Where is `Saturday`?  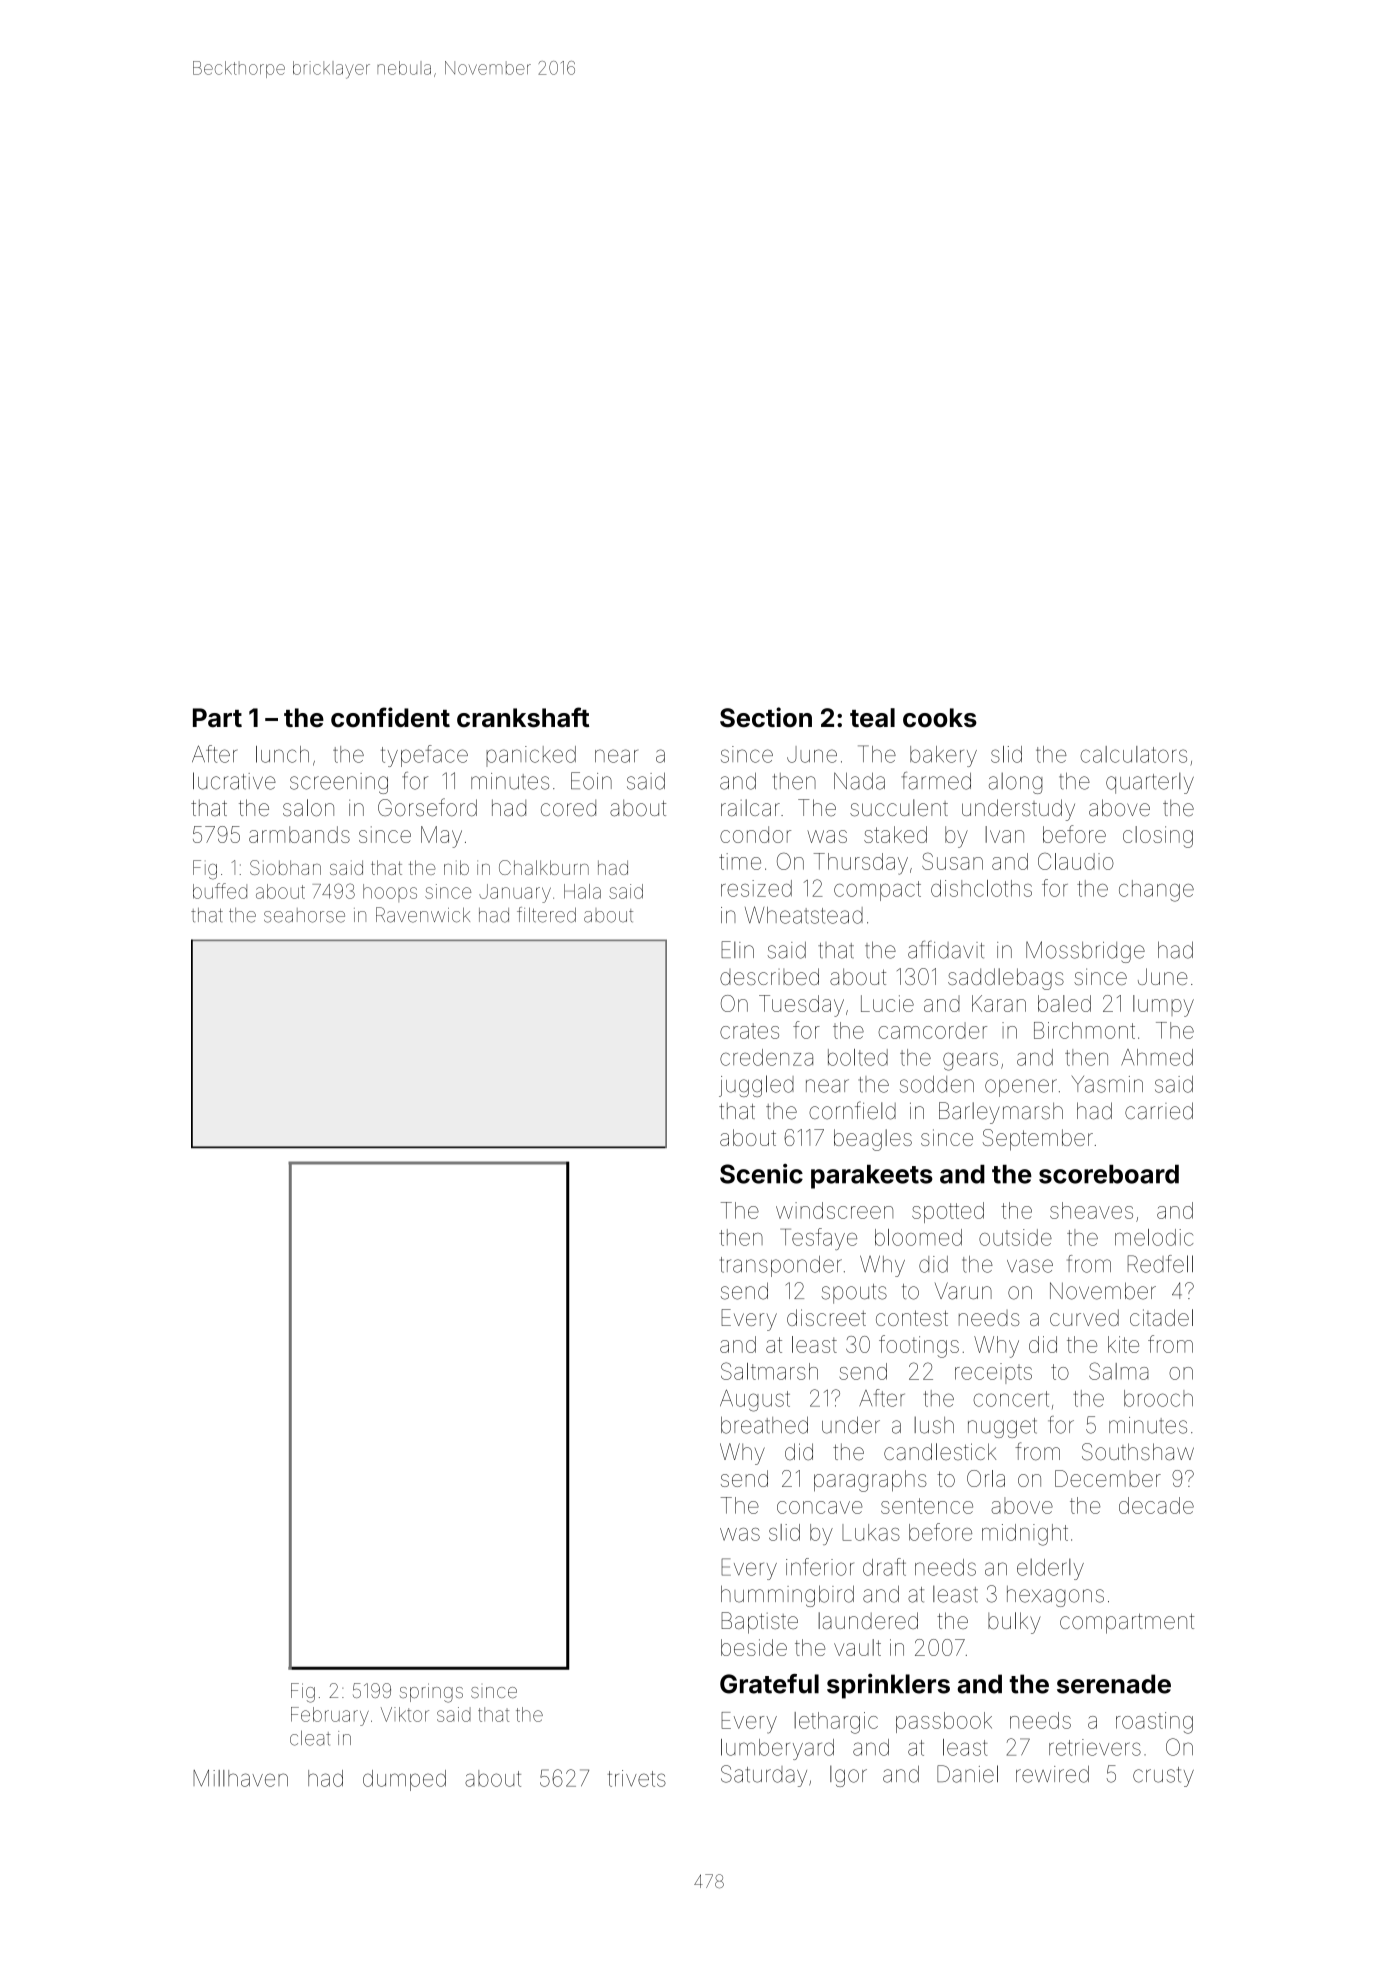
Saturday is located at coordinates (764, 1776).
